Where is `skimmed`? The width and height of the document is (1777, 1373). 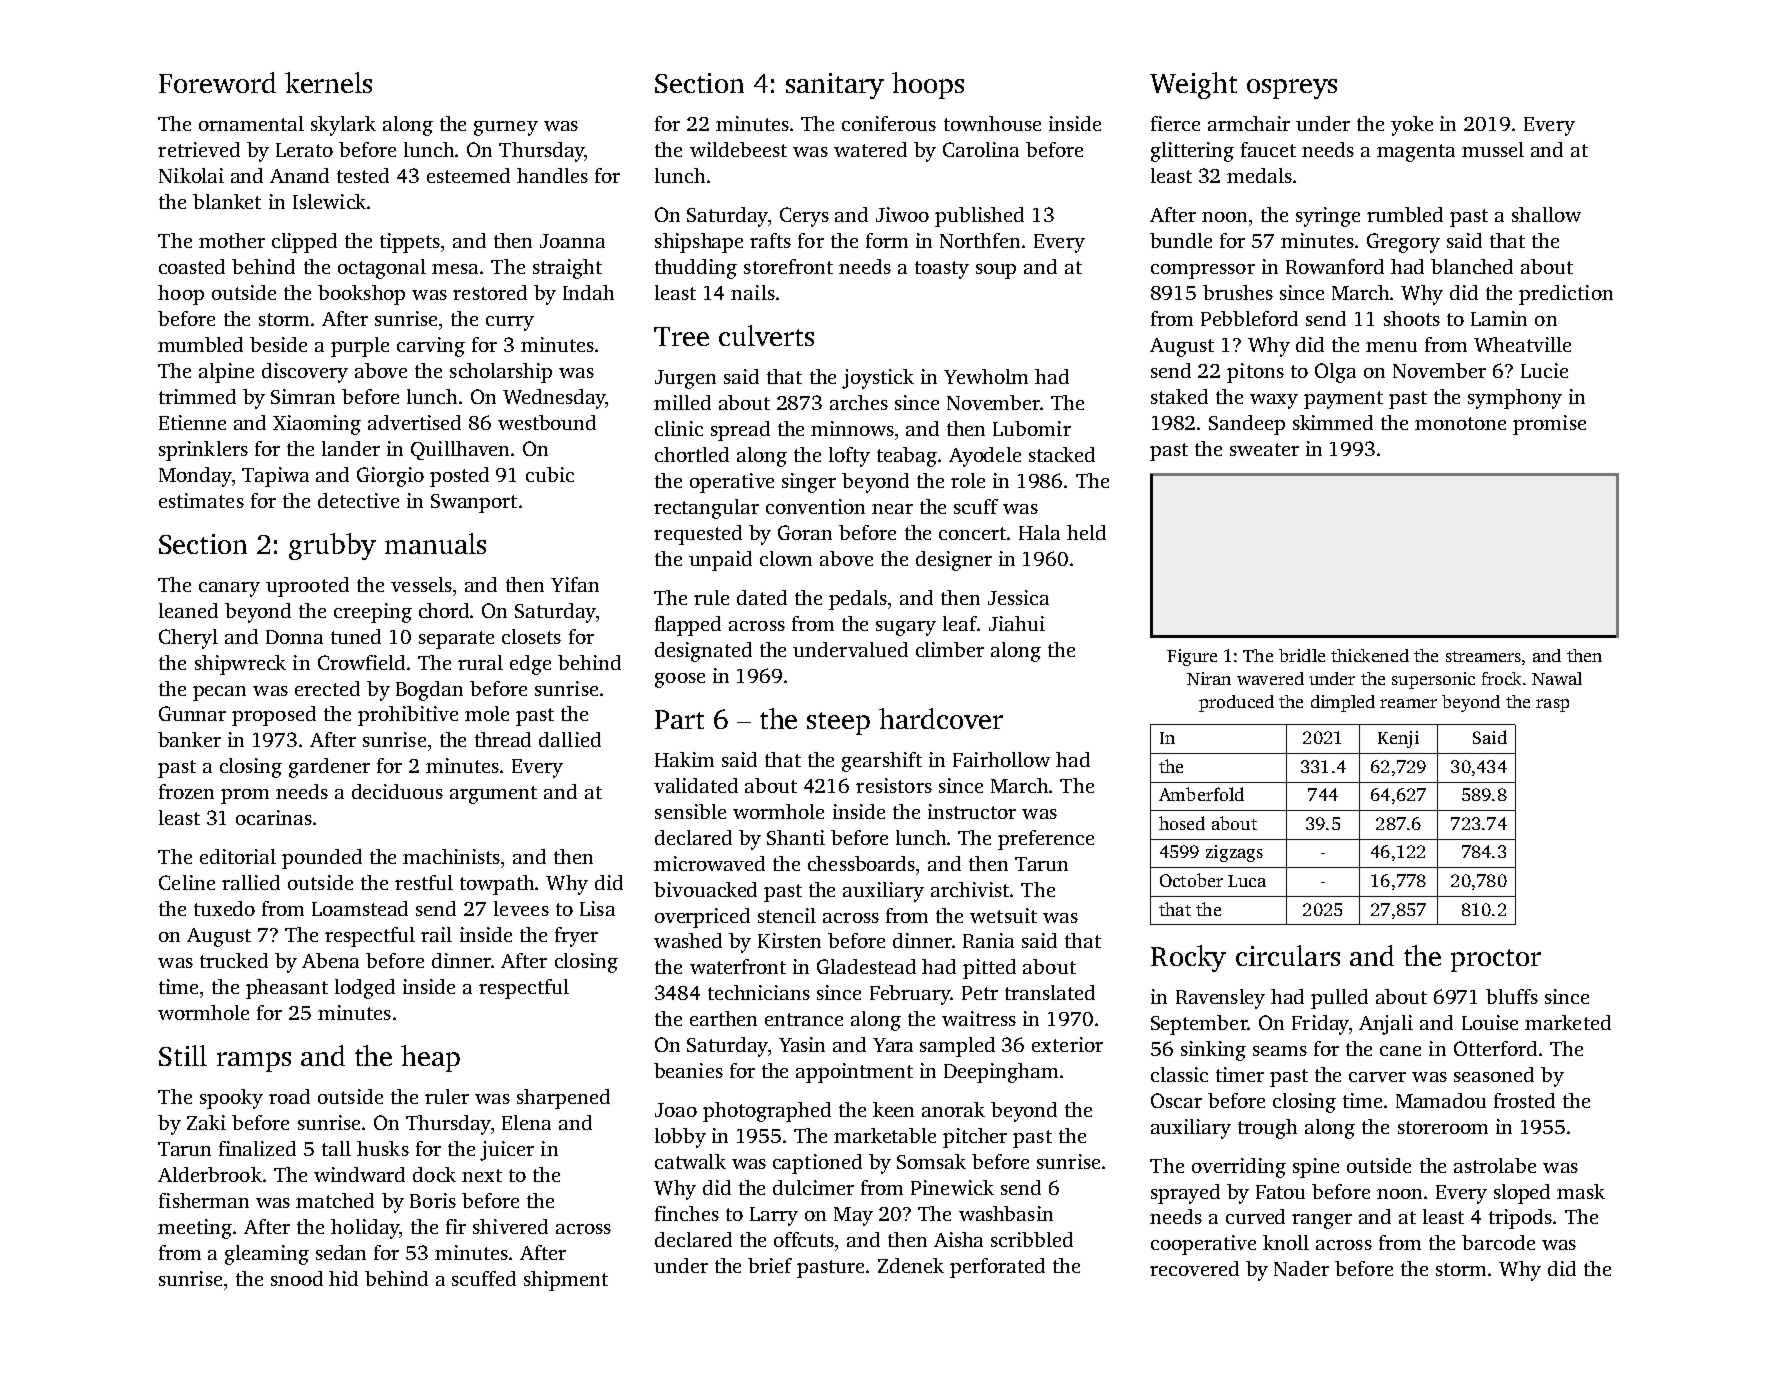
skimmed is located at coordinates (1333, 422).
